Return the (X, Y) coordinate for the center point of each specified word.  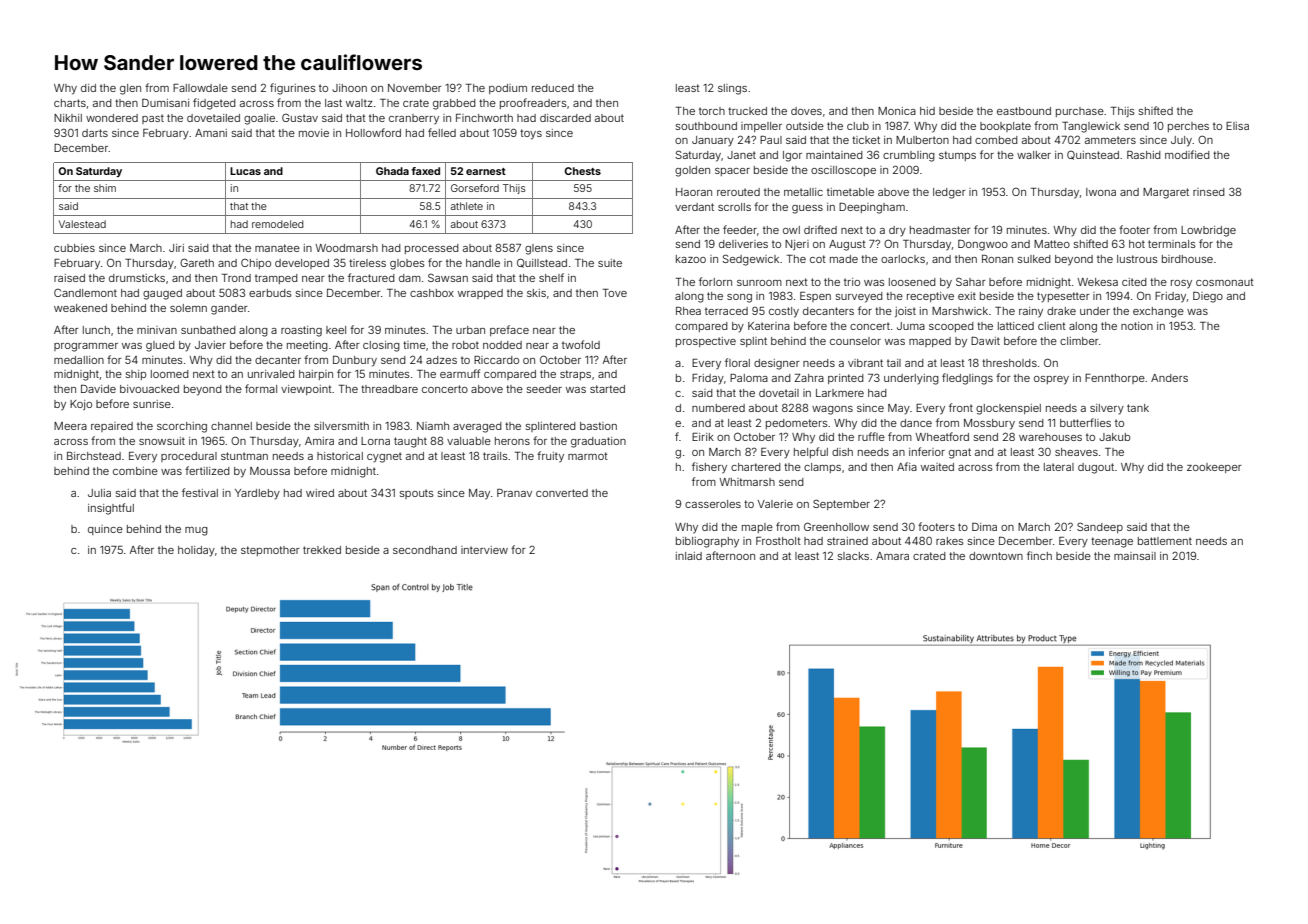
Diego (1208, 297)
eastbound (1024, 111)
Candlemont (85, 292)
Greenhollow (836, 526)
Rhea (688, 311)
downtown (996, 556)
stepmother (270, 551)
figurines (293, 89)
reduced (553, 88)
